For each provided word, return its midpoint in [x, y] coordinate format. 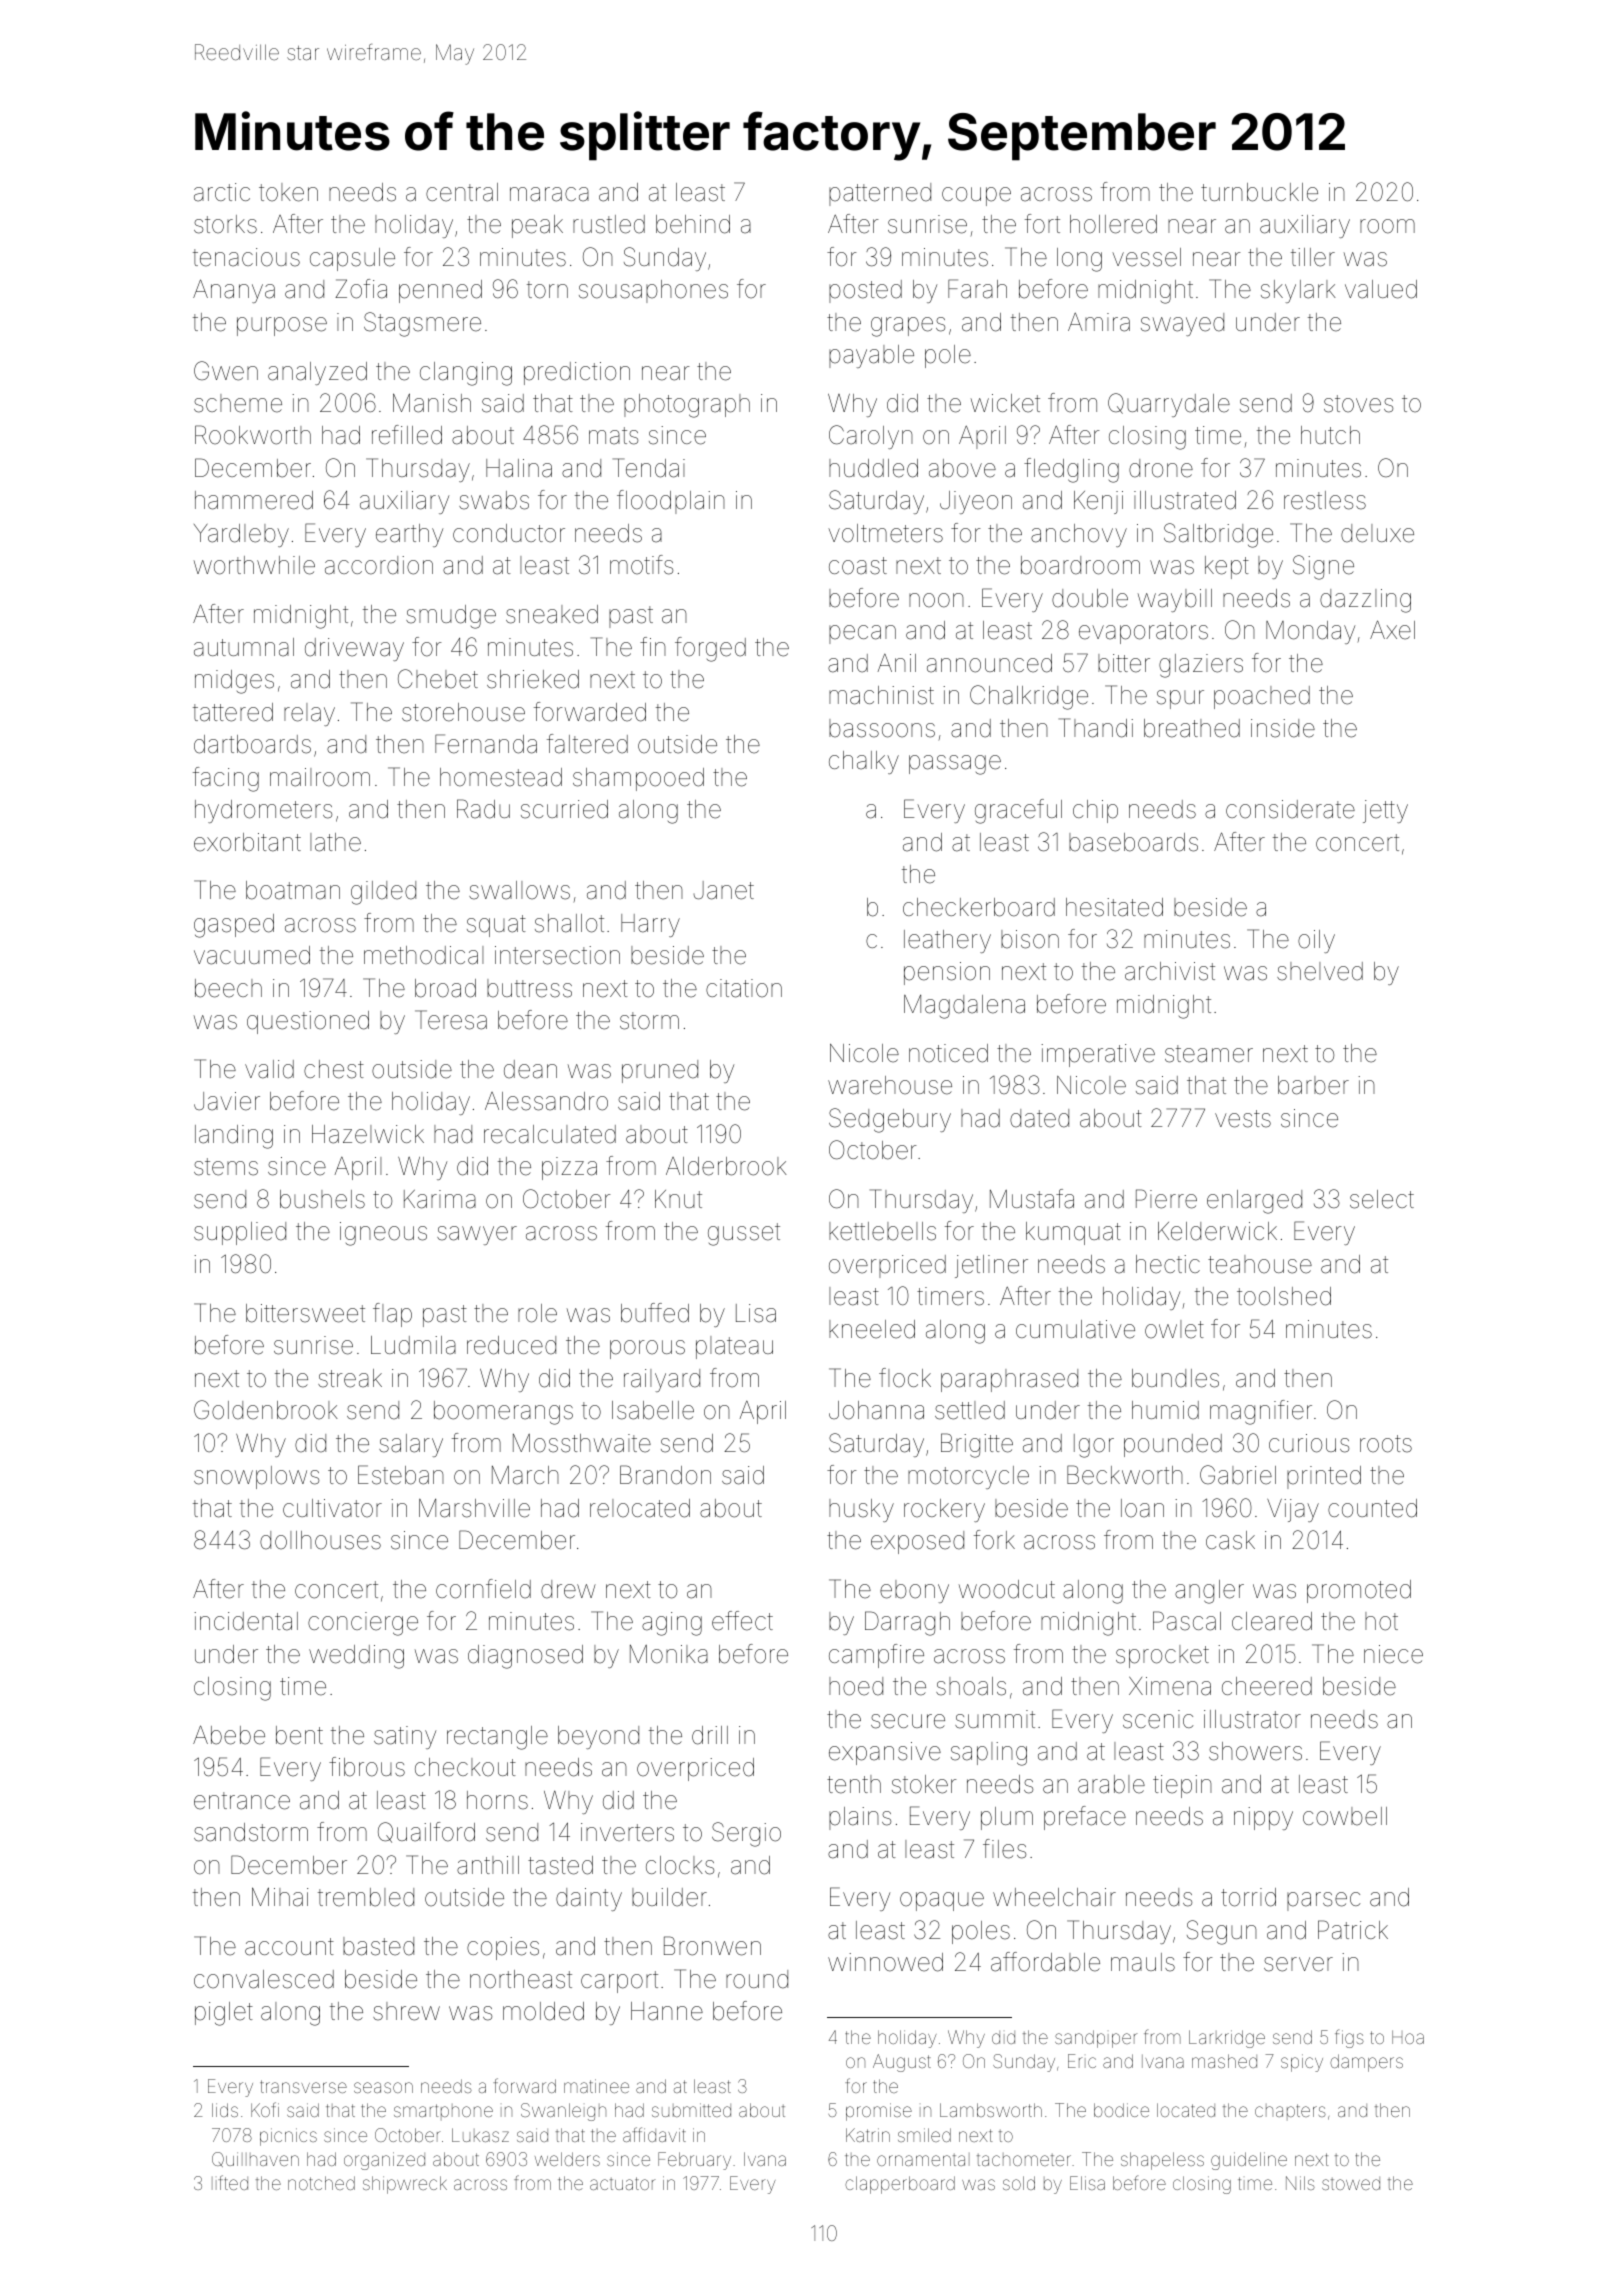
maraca [549, 194]
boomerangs [503, 1413]
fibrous [367, 1767]
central [462, 192]
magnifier [1261, 1412]
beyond [598, 1737]
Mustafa [1032, 1199]
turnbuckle [1259, 192]
